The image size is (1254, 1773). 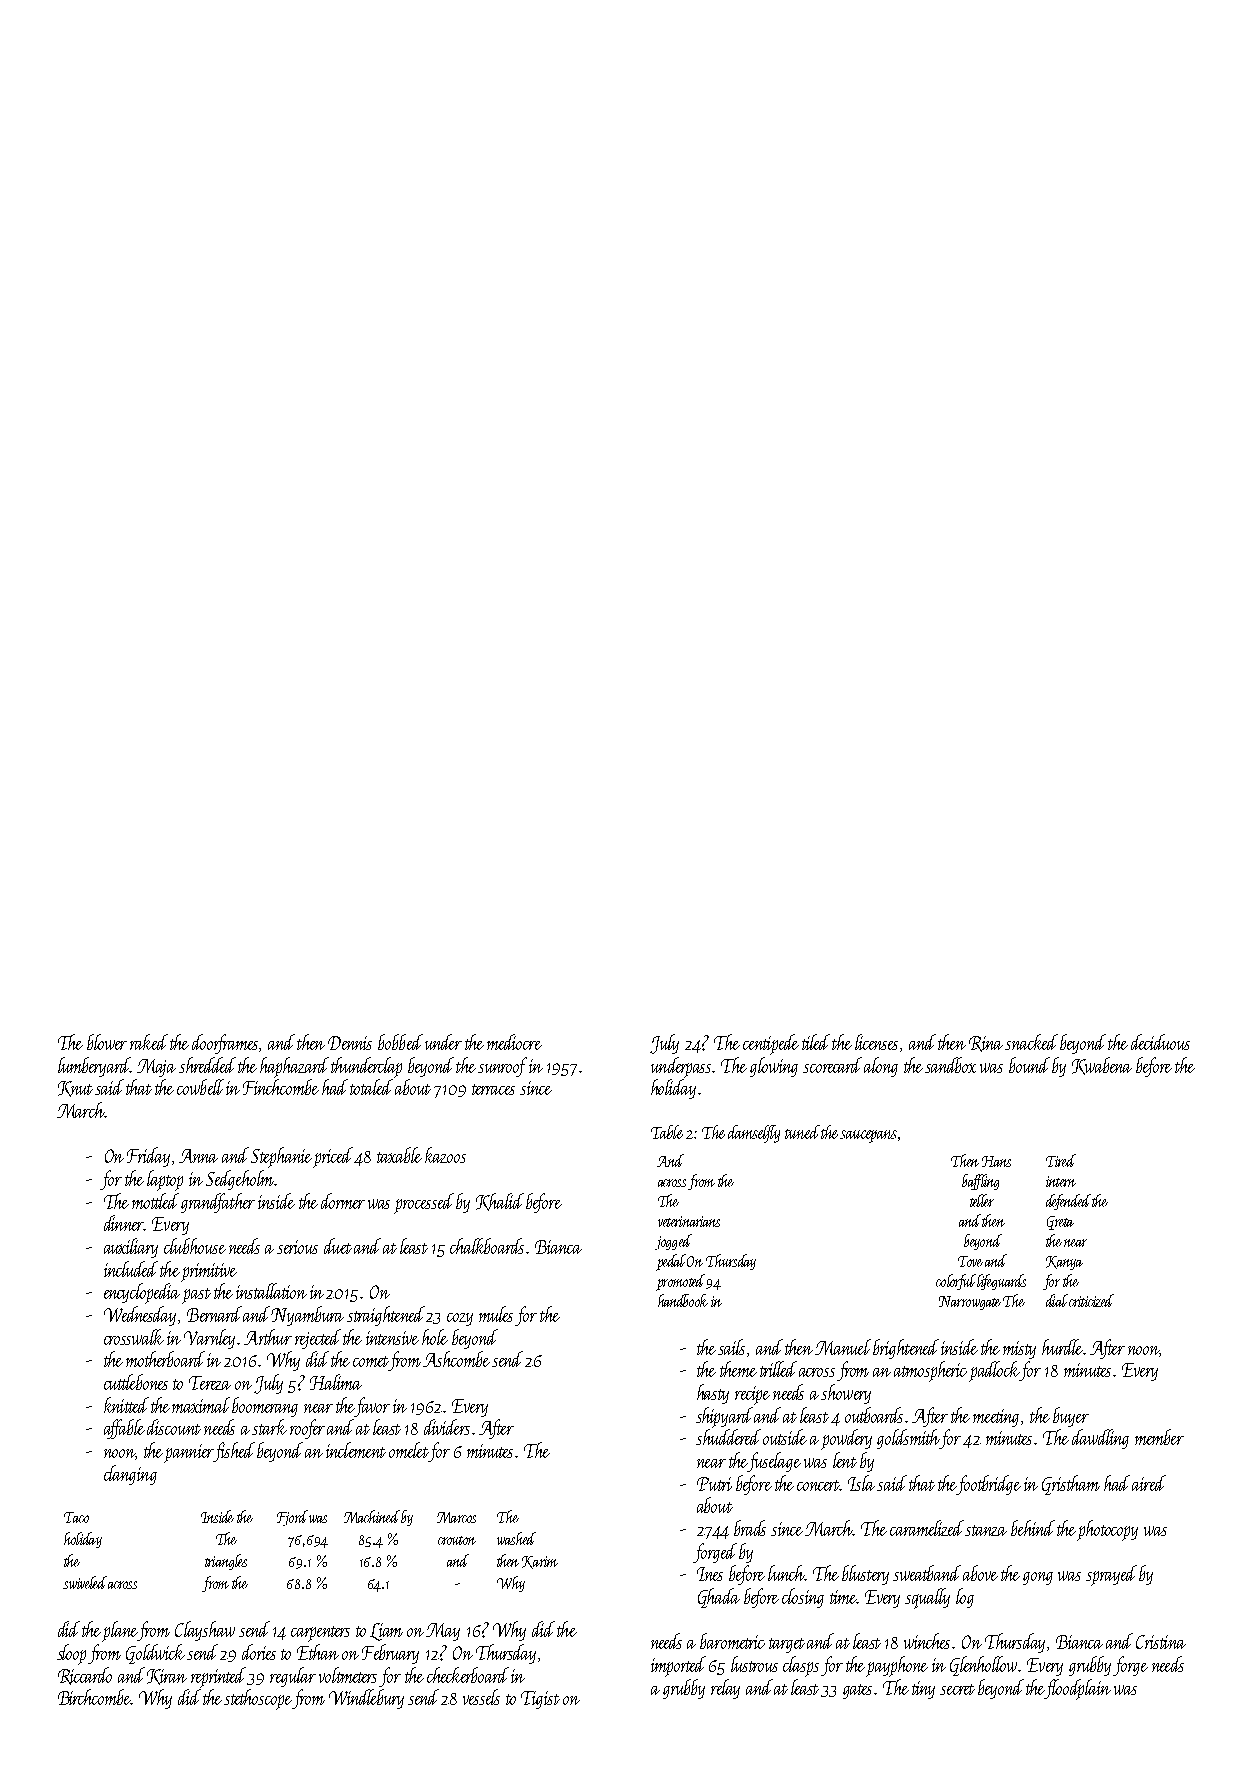 What do you see at coordinates (155, 1201) in the document?
I see `mottled` at bounding box center [155, 1201].
